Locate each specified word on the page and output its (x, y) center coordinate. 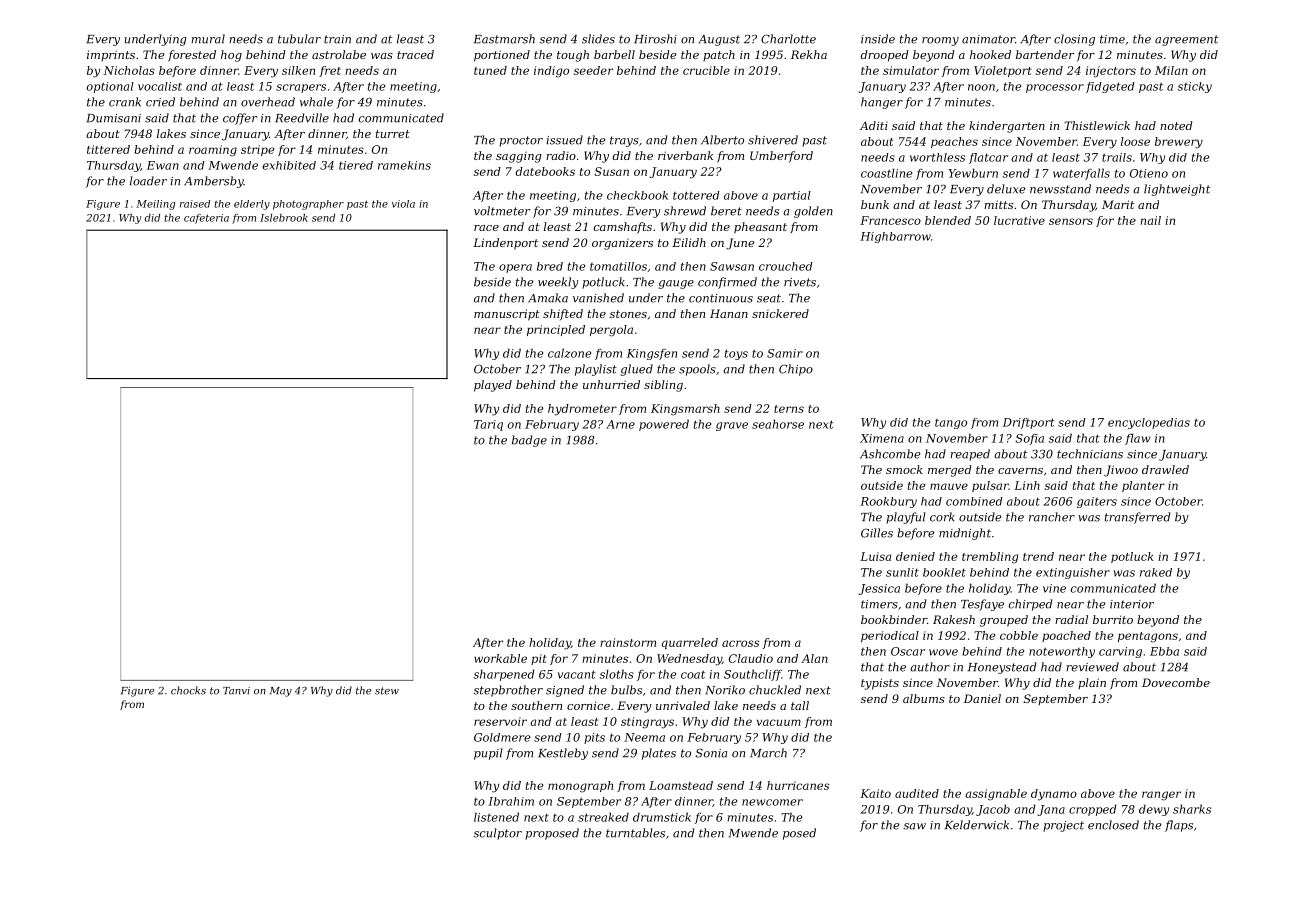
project (1063, 826)
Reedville (302, 118)
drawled (1165, 469)
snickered (780, 313)
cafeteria (206, 219)
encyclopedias (1149, 423)
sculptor (497, 834)
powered (664, 425)
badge (529, 441)
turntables (635, 833)
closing (1074, 40)
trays (624, 141)
